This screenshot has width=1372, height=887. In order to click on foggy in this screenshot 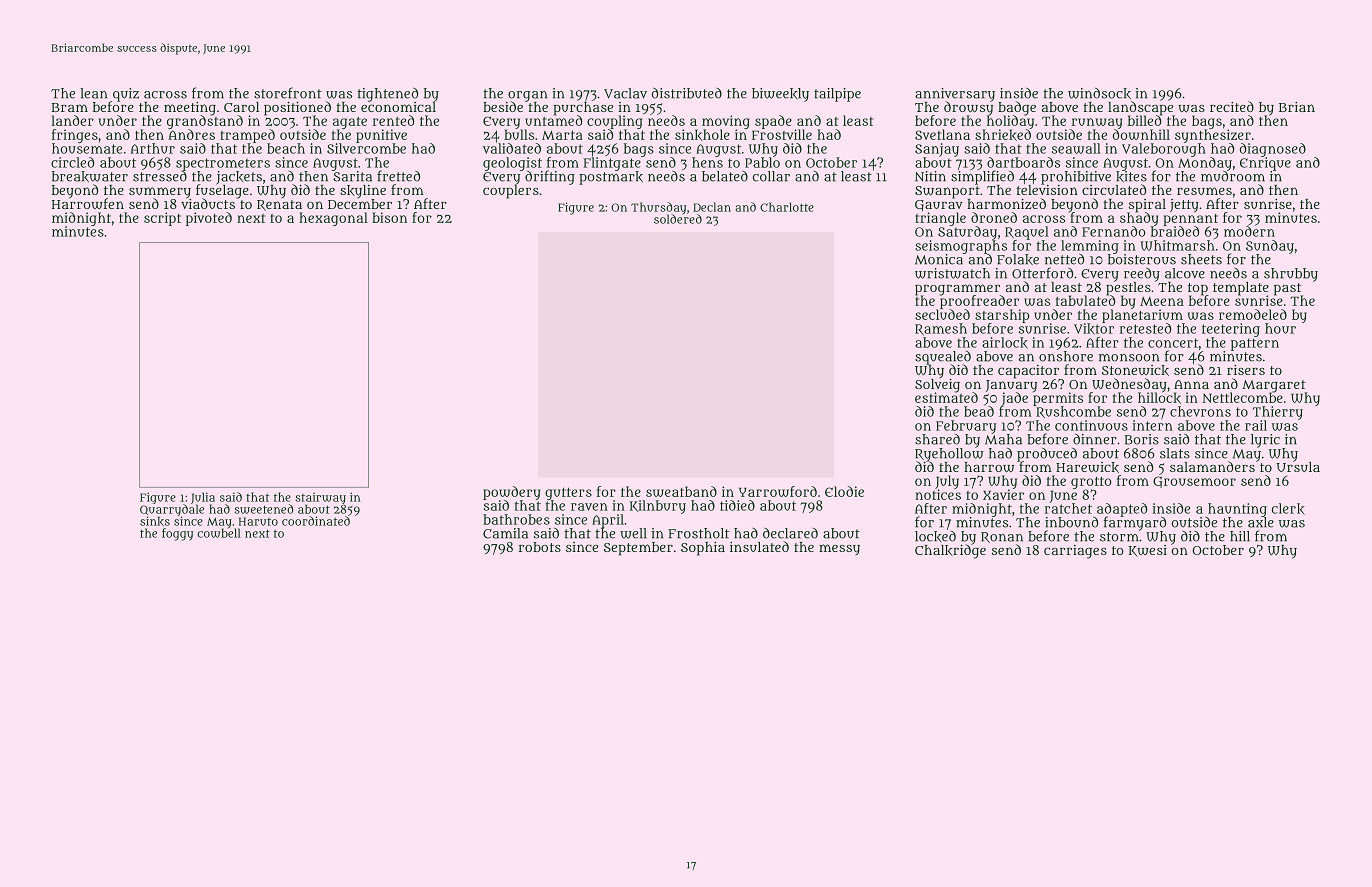, I will do `click(177, 534)`.
